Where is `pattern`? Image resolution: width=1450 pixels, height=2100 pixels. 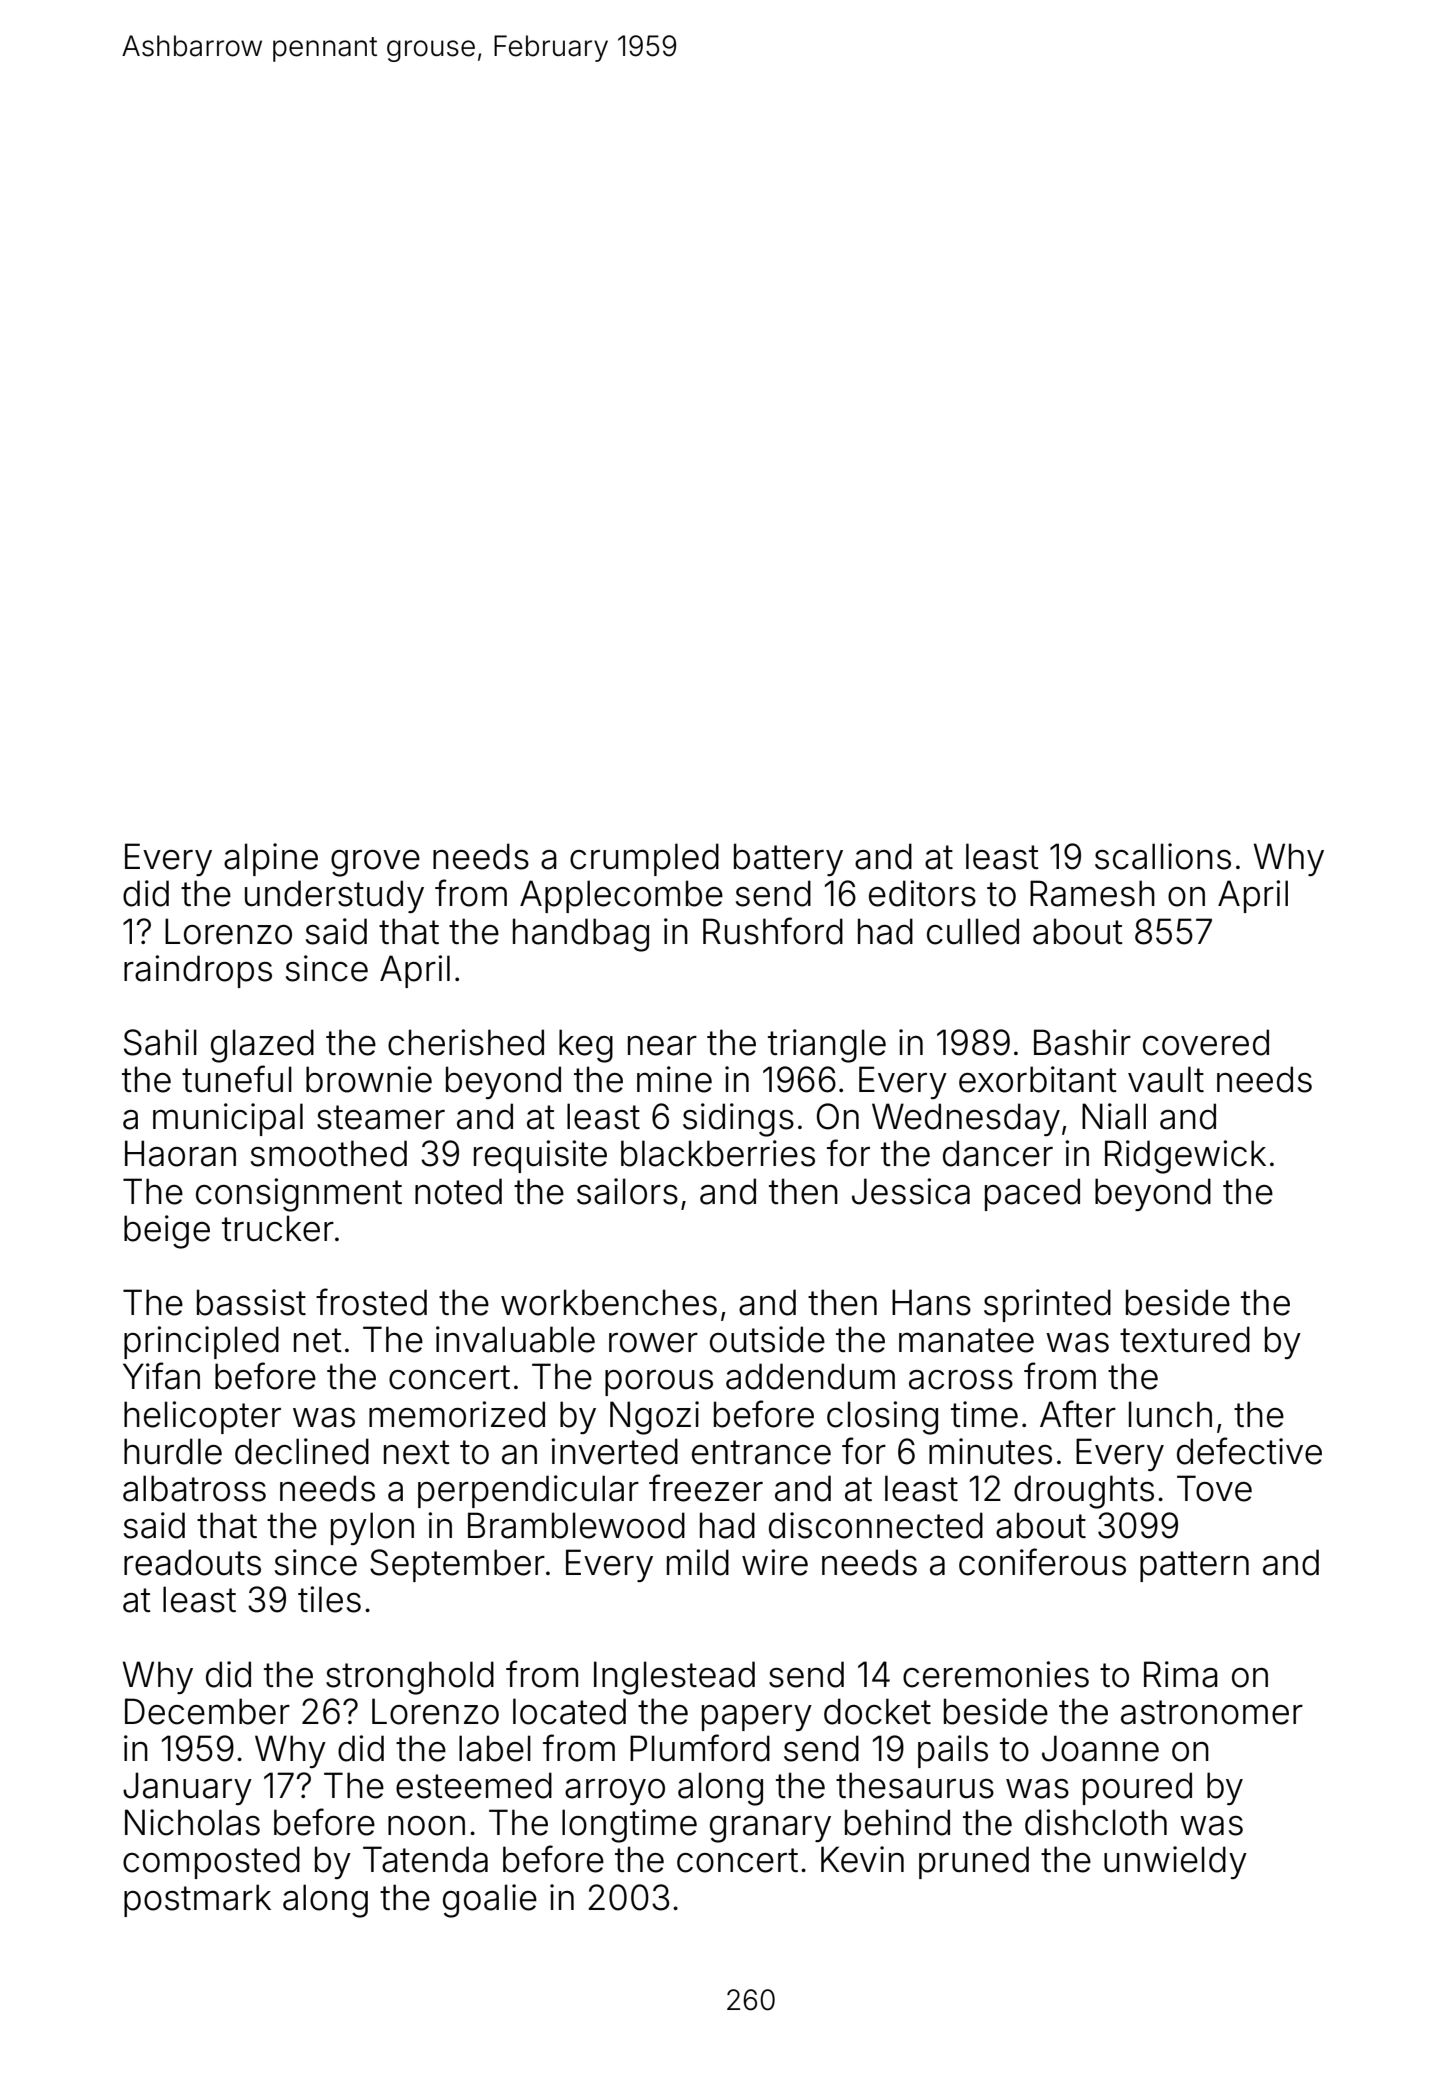
pattern is located at coordinates (1194, 1566).
